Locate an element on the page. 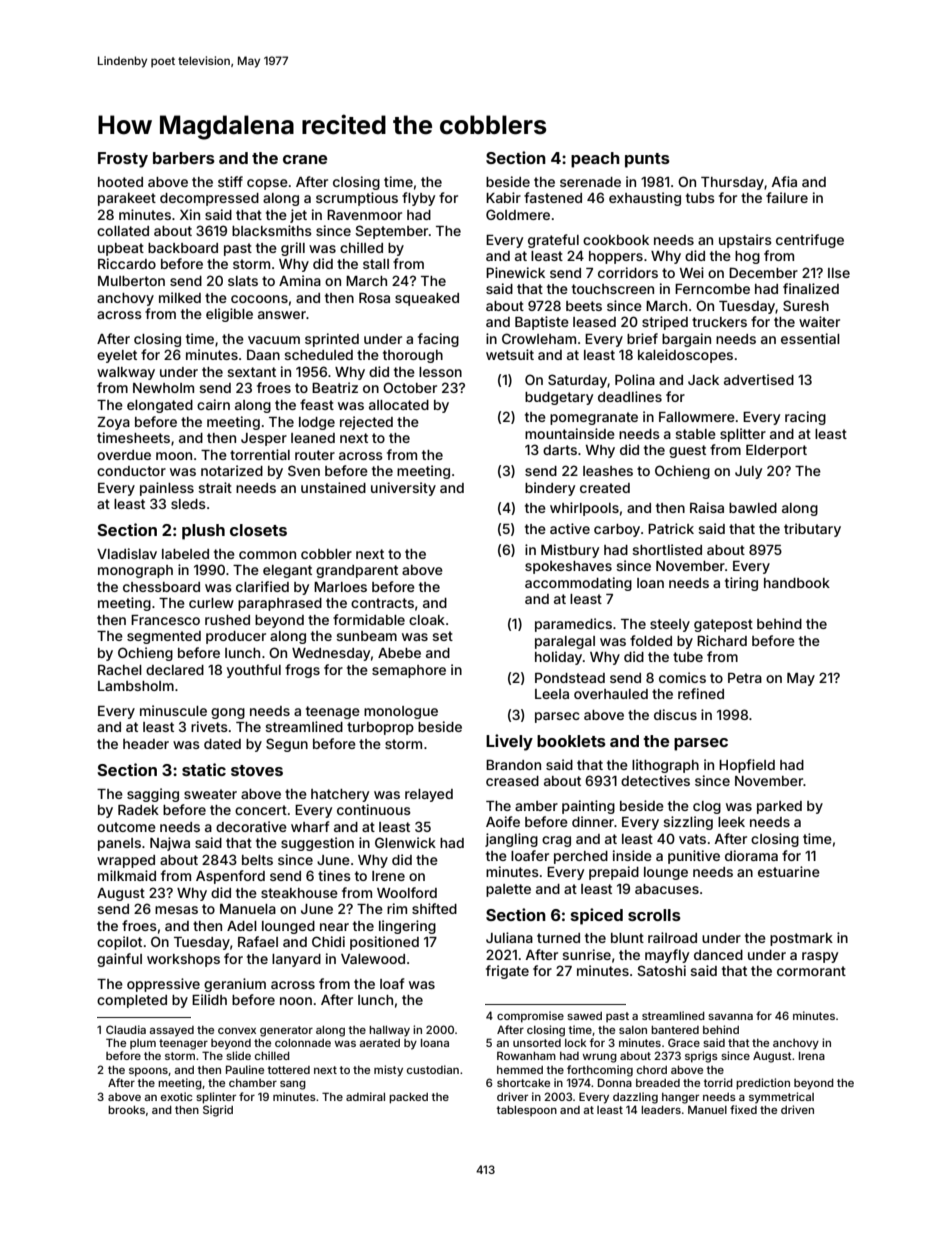 This image has width=952, height=1233. brooks is located at coordinates (126, 1110).
